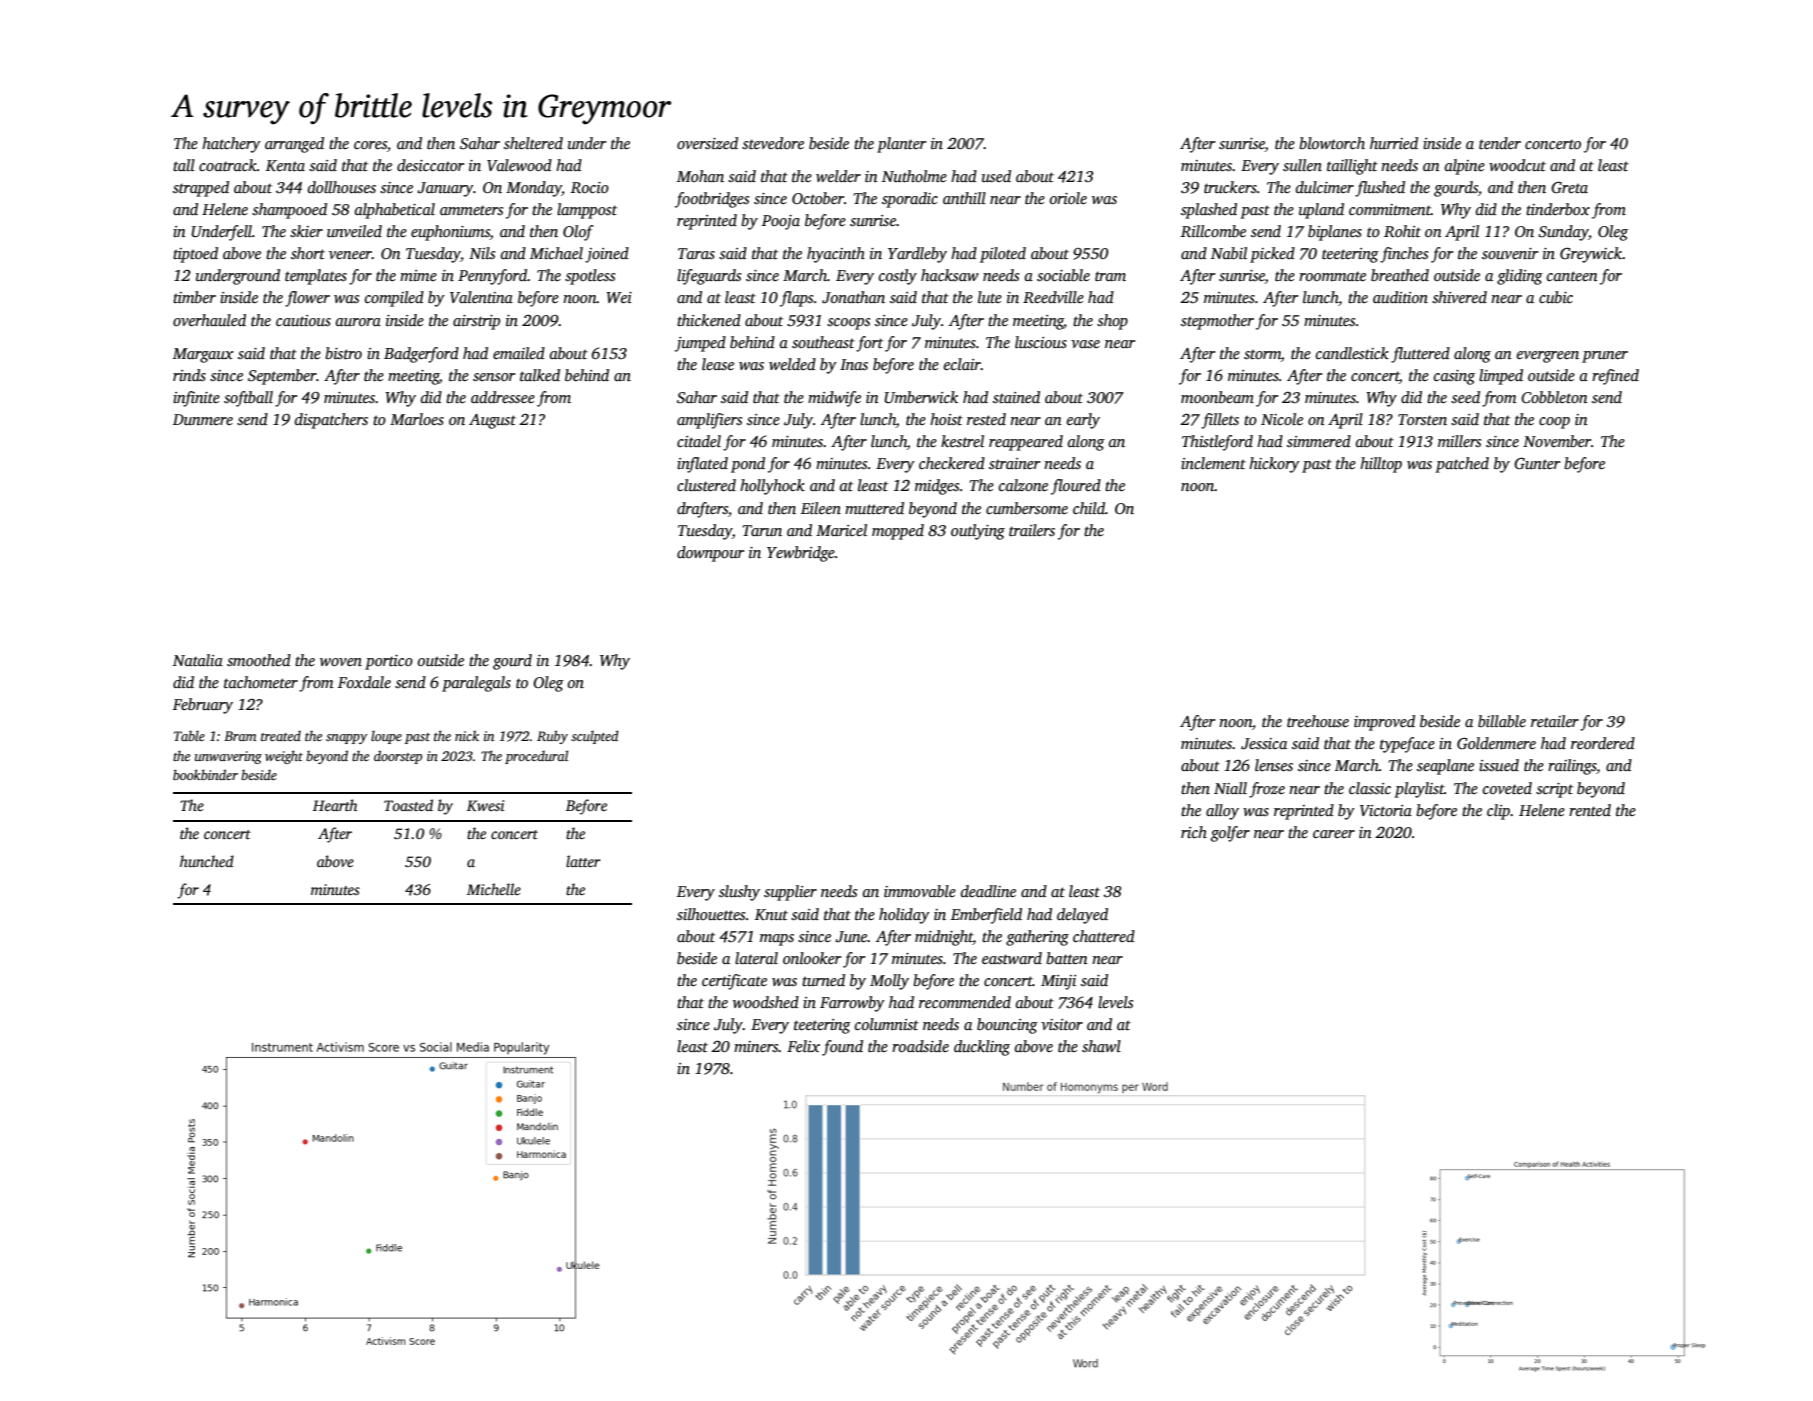 This screenshot has height=1401, width=1813. What do you see at coordinates (595, 737) in the screenshot?
I see `sculpted` at bounding box center [595, 737].
